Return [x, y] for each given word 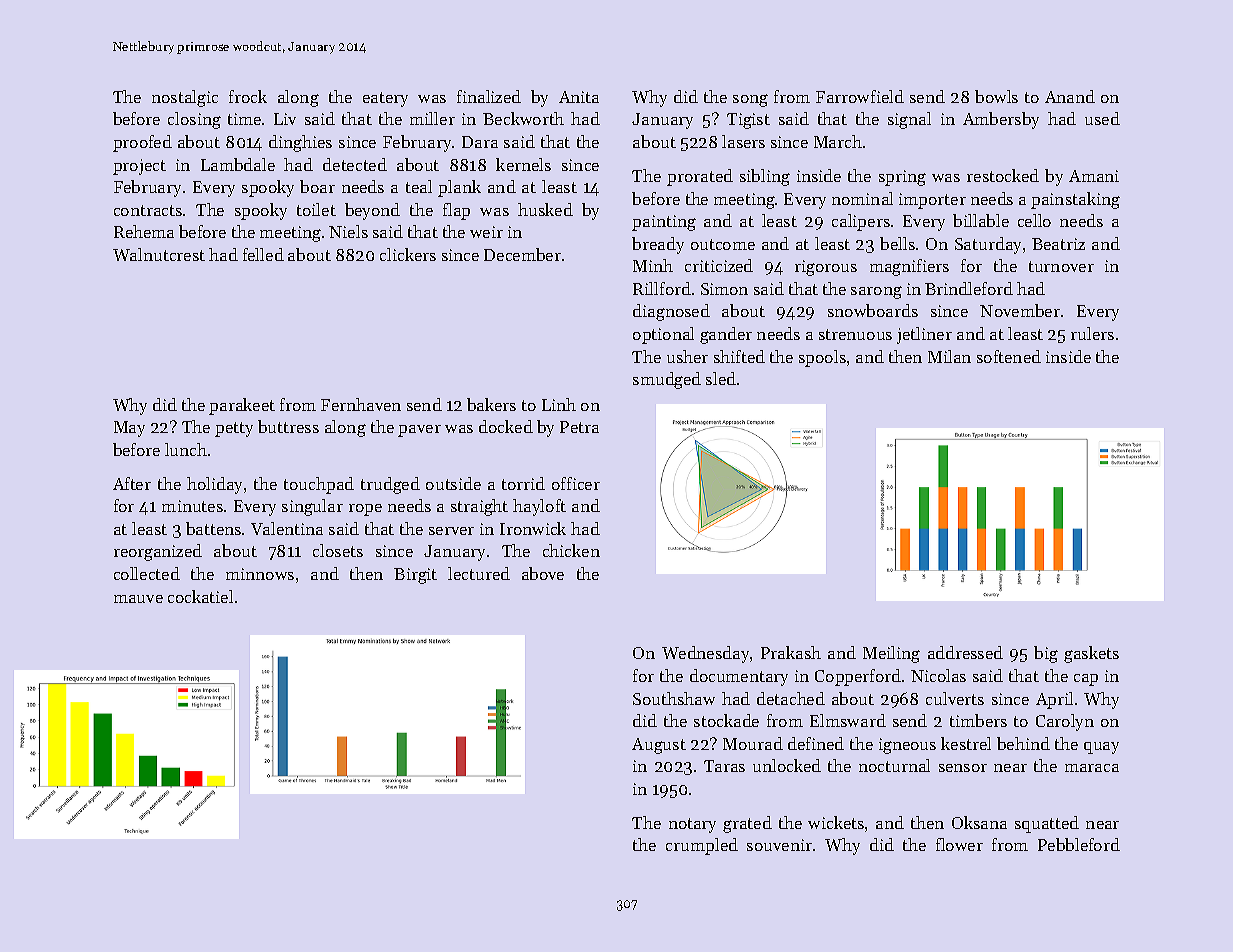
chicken [571, 550]
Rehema [144, 231]
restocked [1003, 175]
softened [1009, 356]
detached [791, 698]
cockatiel [200, 596]
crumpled [702, 846]
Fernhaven [361, 404]
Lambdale [238, 164]
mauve [138, 599]
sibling [765, 177]
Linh [559, 404]
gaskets [1091, 654]
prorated [700, 177]
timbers [978, 720]
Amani [1094, 176]
